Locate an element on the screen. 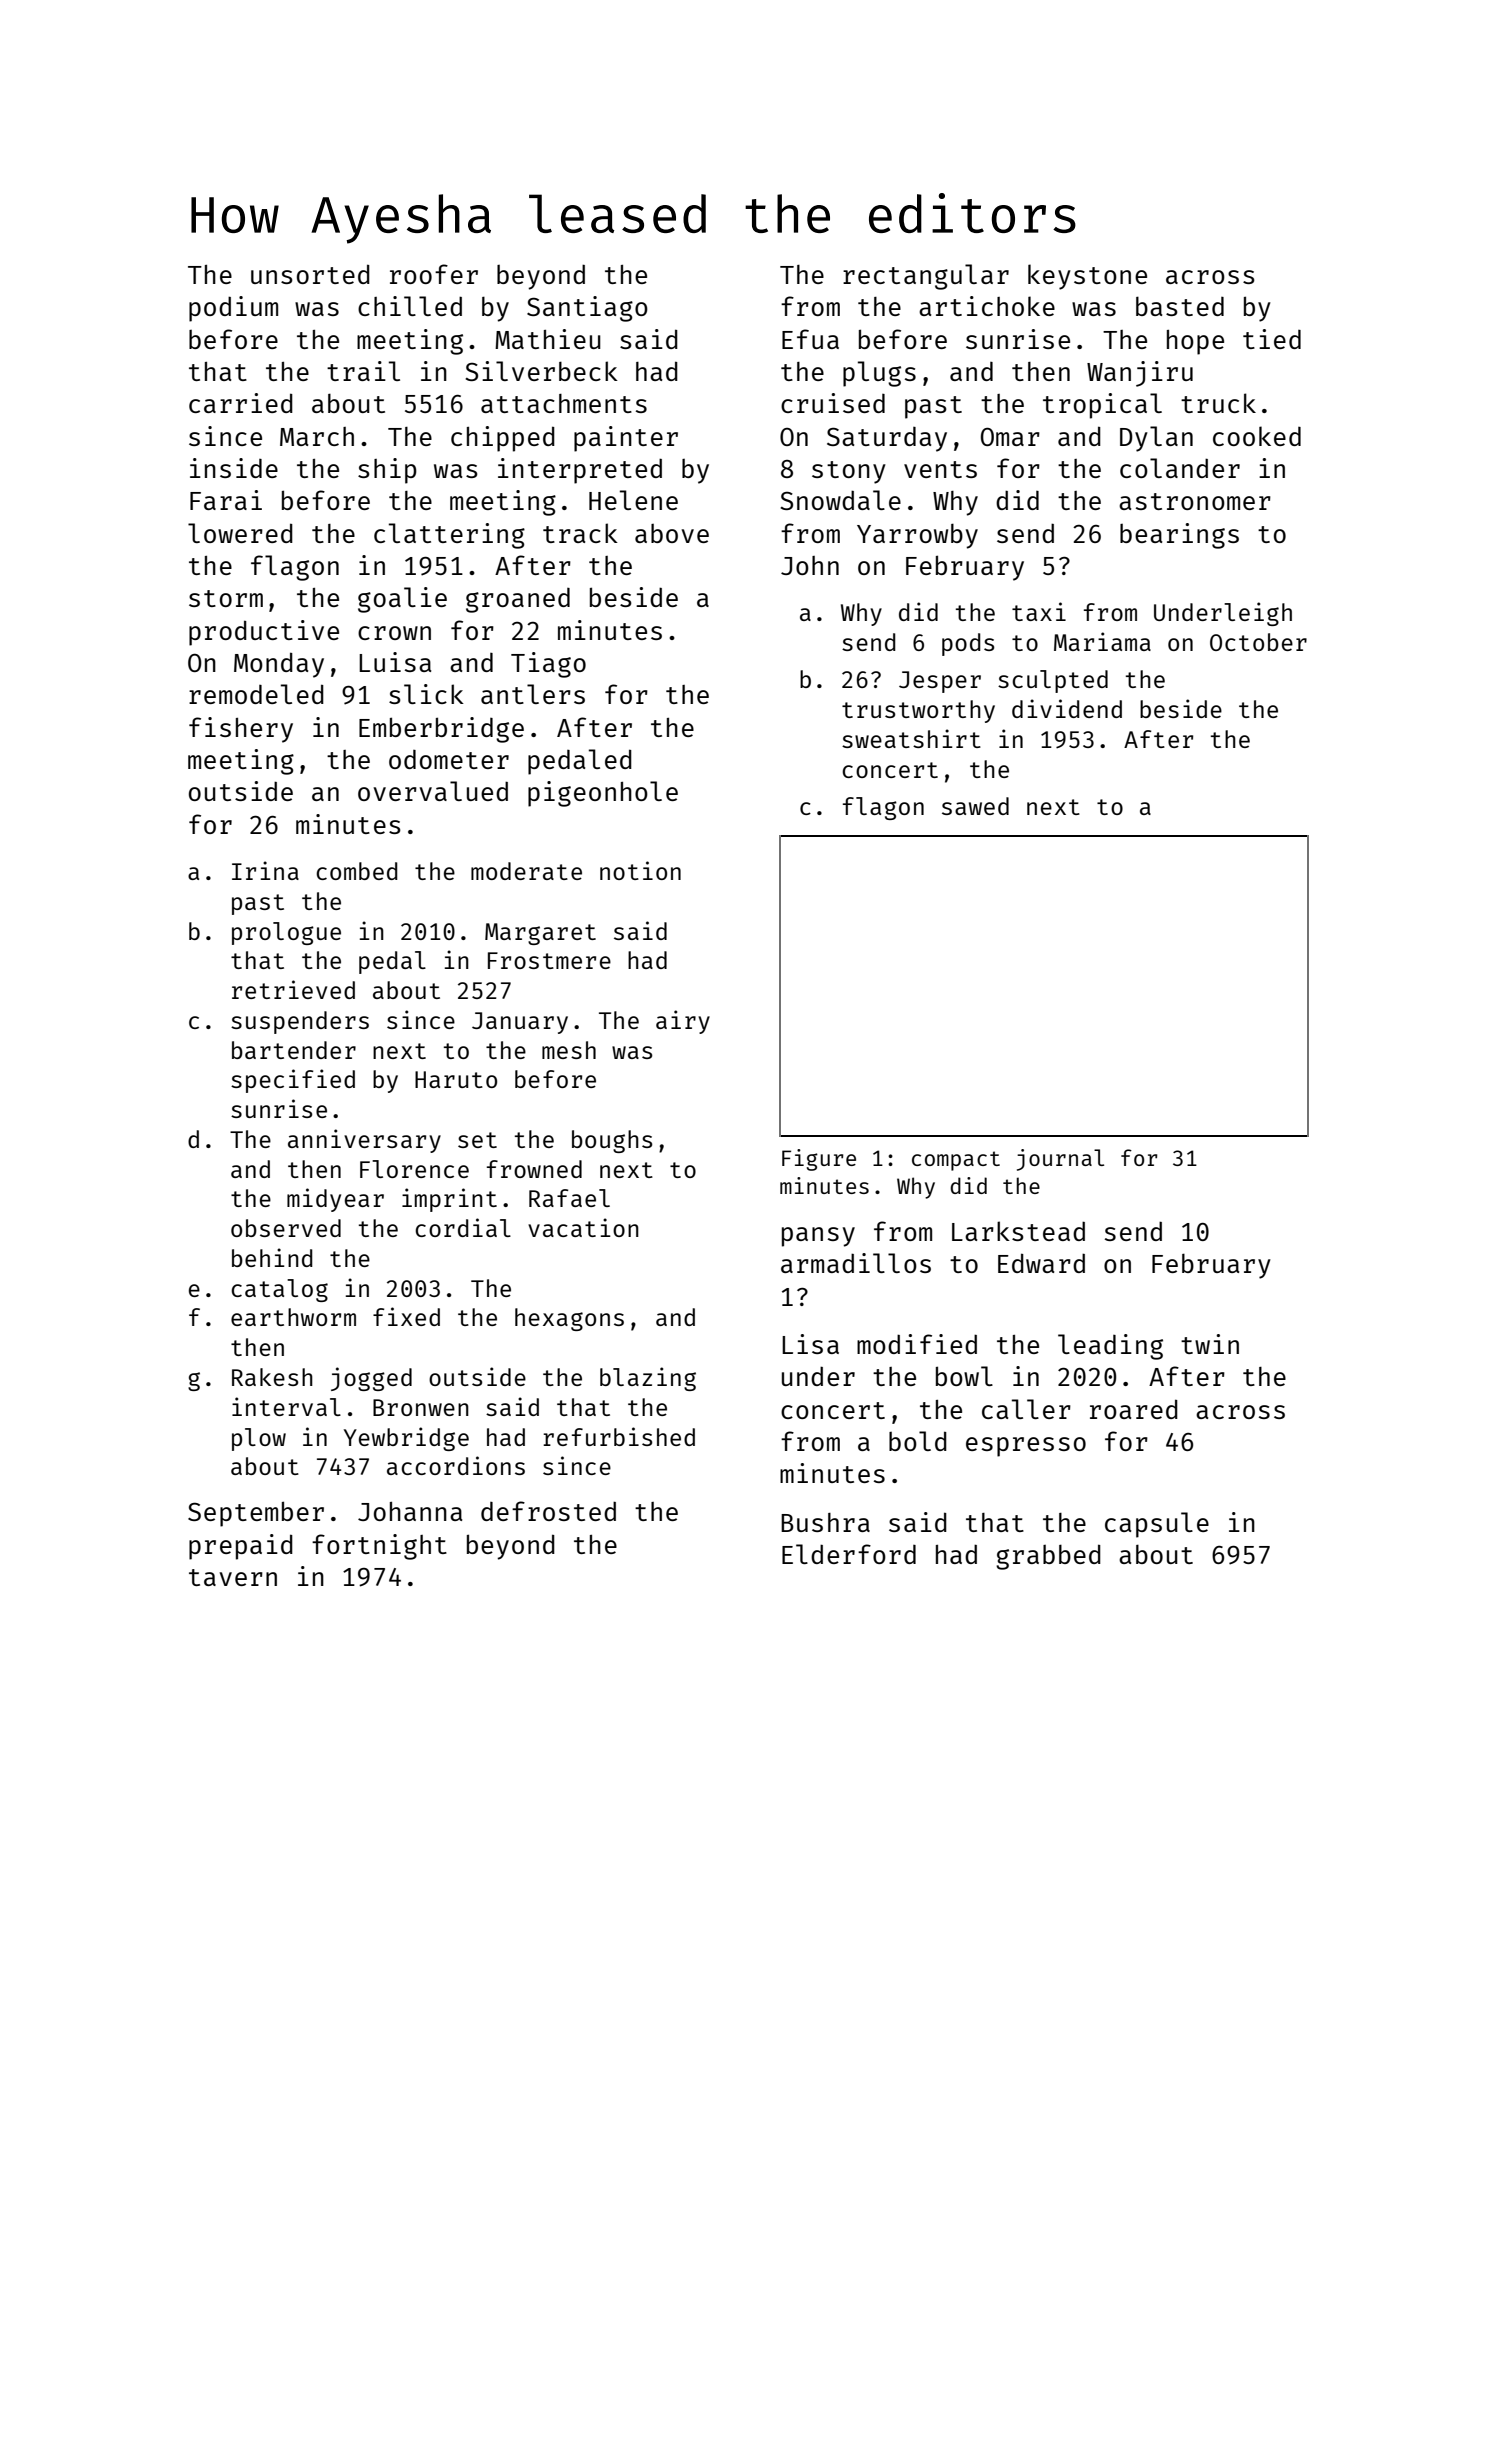 Image resolution: width=1496 pixels, height=2464 pixels. taxi is located at coordinates (1039, 611).
